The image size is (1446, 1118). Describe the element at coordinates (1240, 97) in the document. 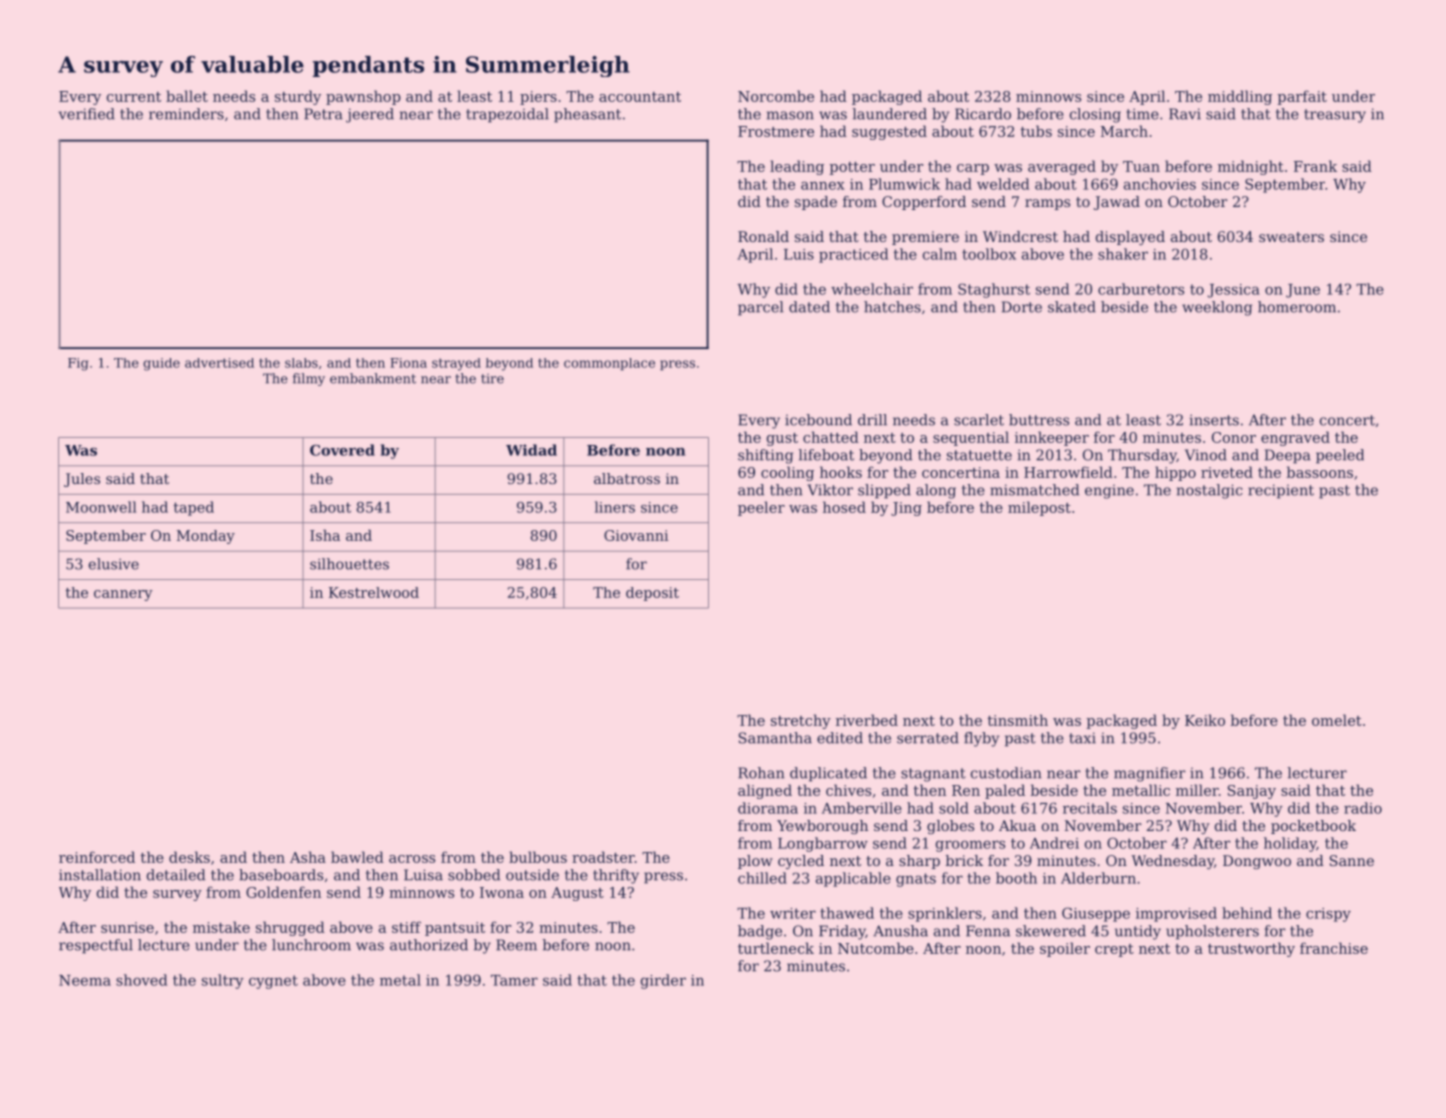

I see `middling` at that location.
